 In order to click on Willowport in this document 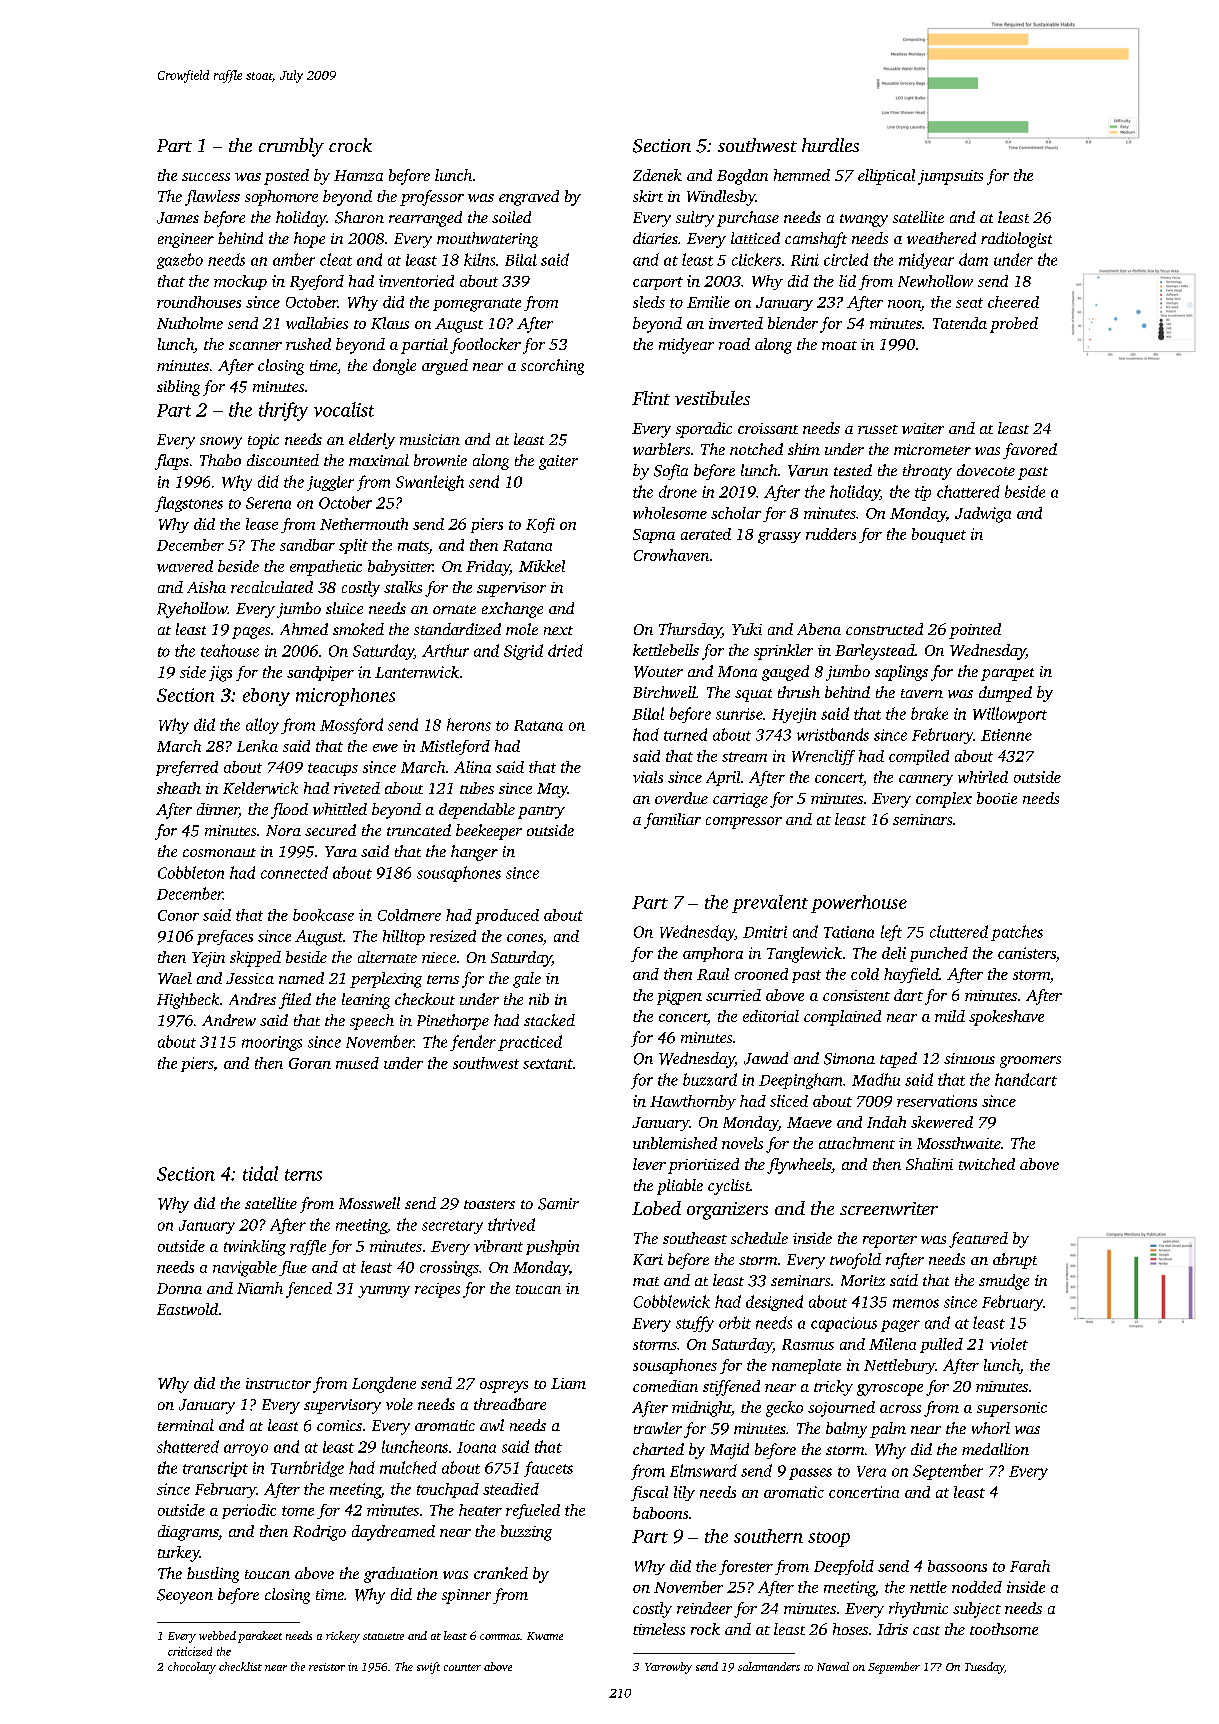, I will do `click(1010, 715)`.
